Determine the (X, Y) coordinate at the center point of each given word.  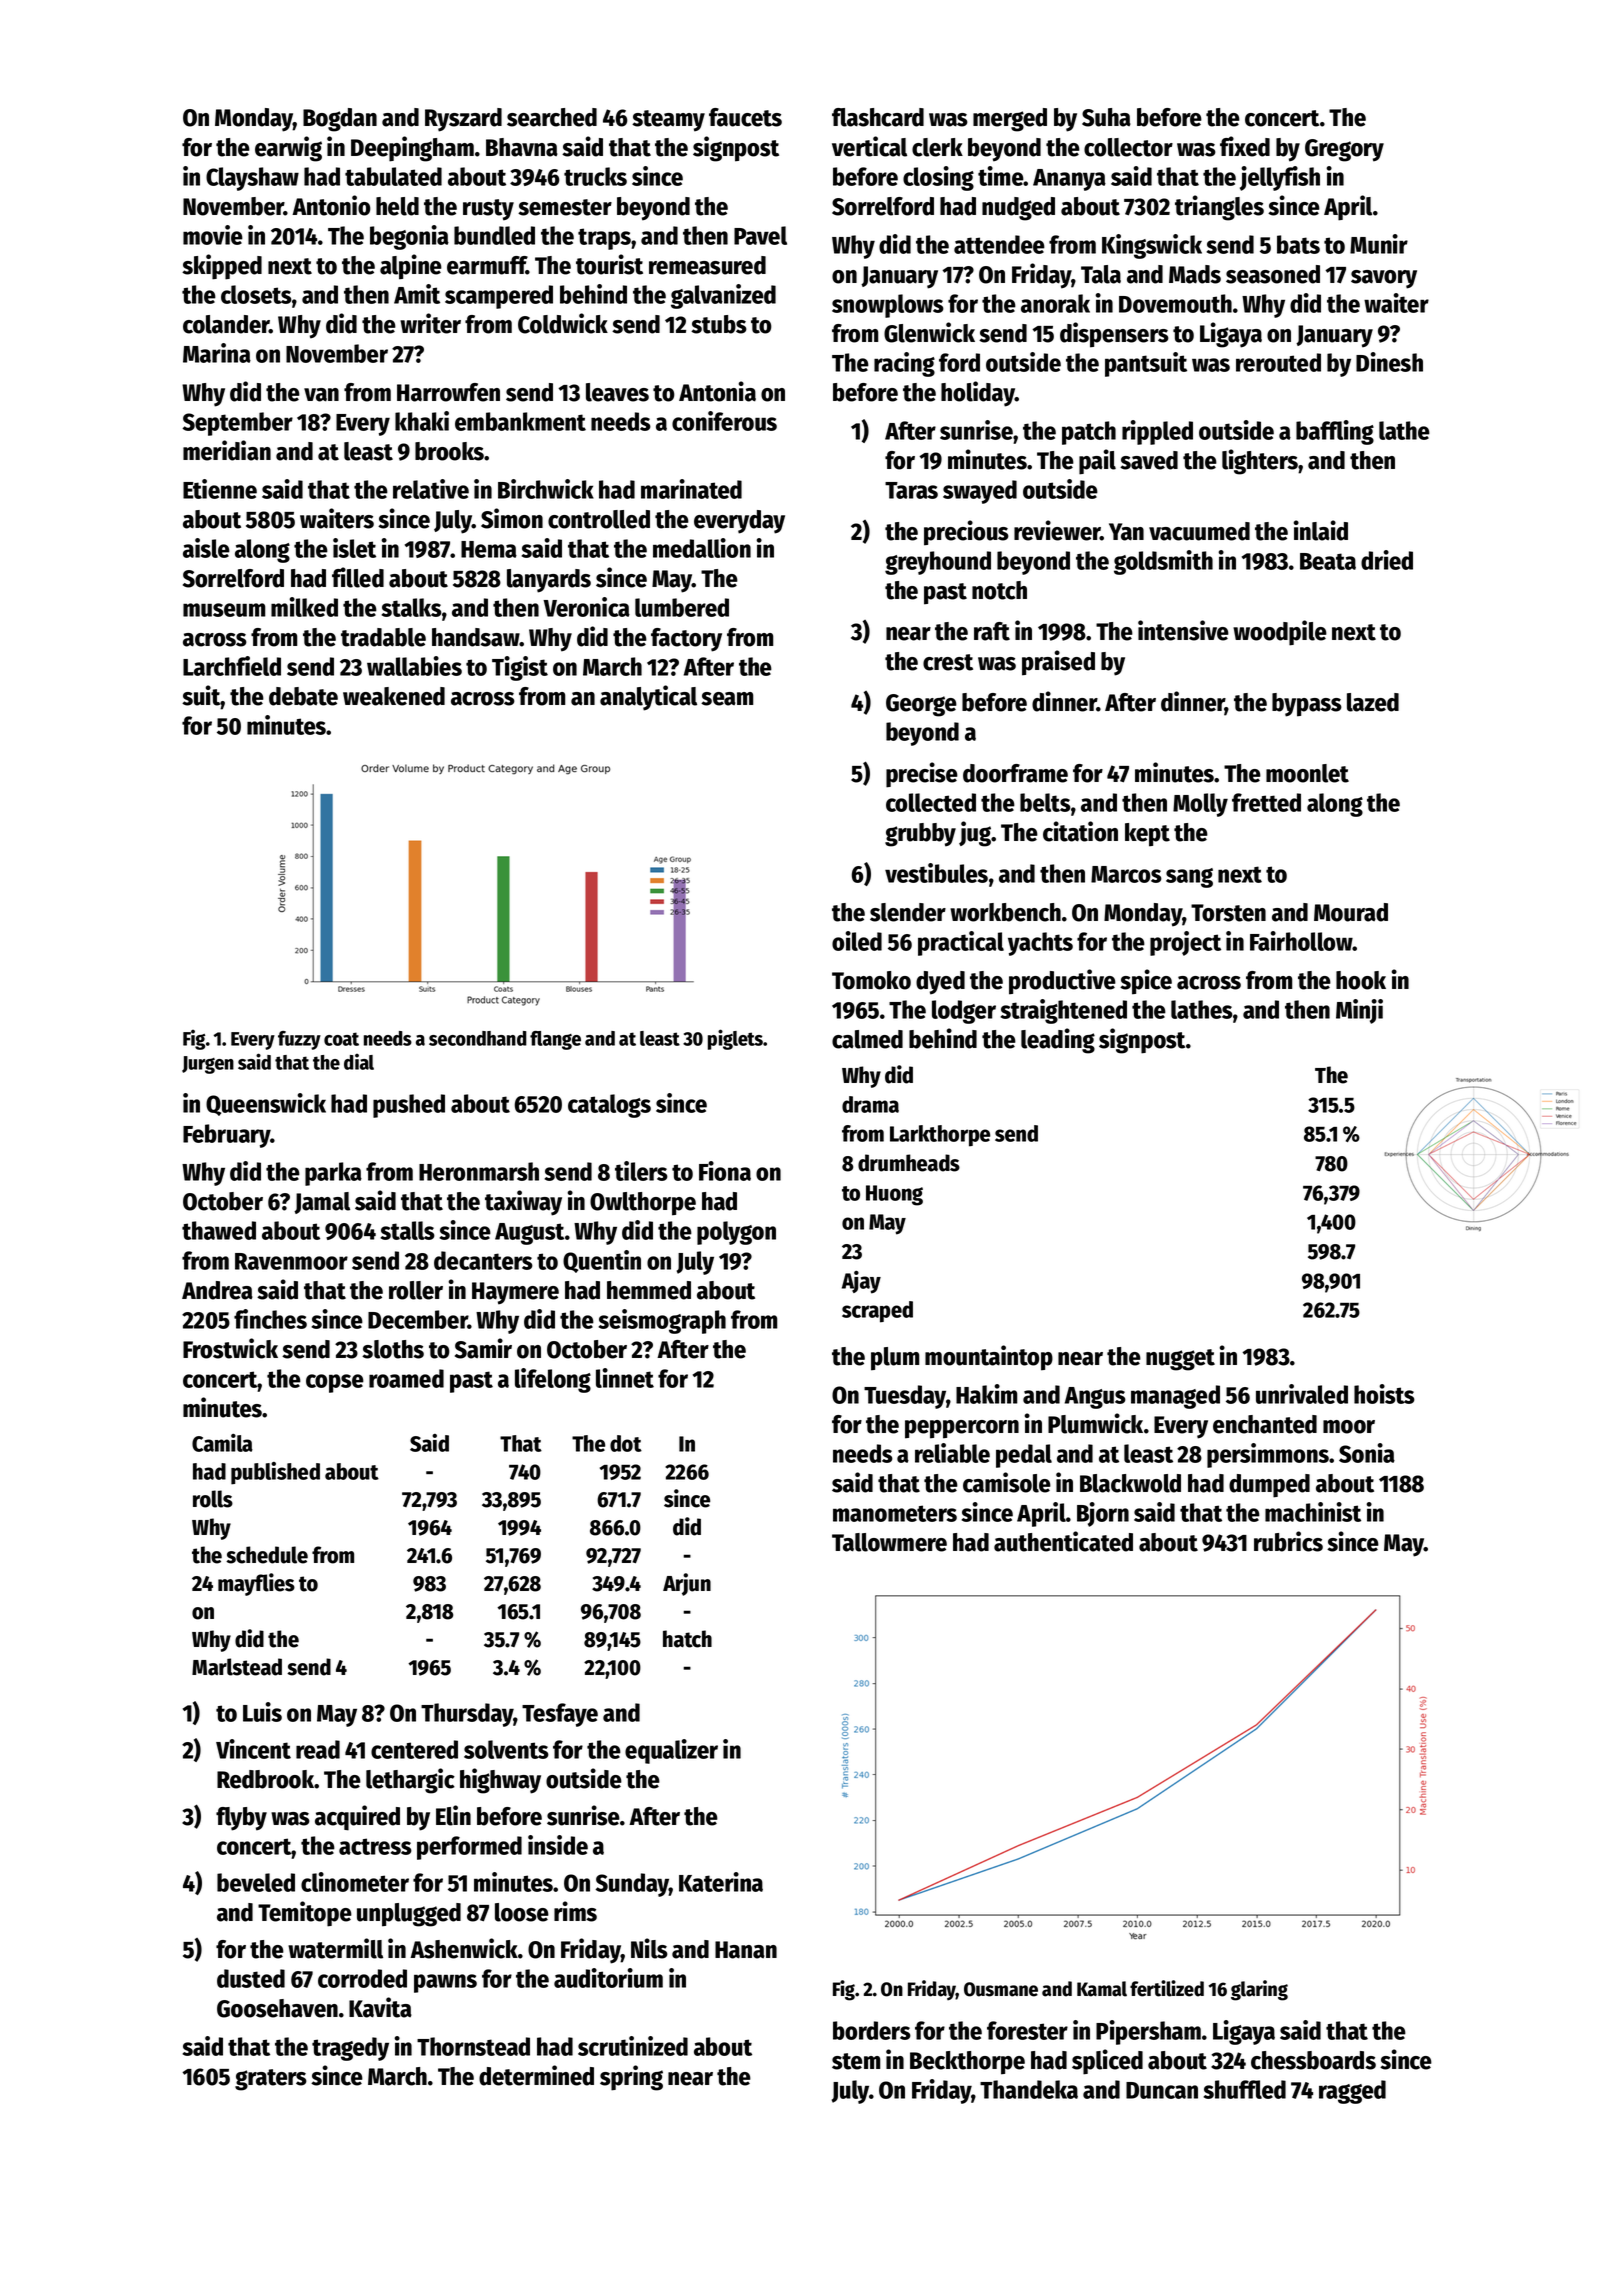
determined (536, 2075)
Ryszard (463, 120)
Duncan (1162, 2090)
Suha (1106, 117)
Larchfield (232, 666)
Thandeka (1029, 2089)
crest (948, 662)
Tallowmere (889, 1542)
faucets (745, 117)
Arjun (687, 1584)
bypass (1307, 705)
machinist (1313, 1512)
